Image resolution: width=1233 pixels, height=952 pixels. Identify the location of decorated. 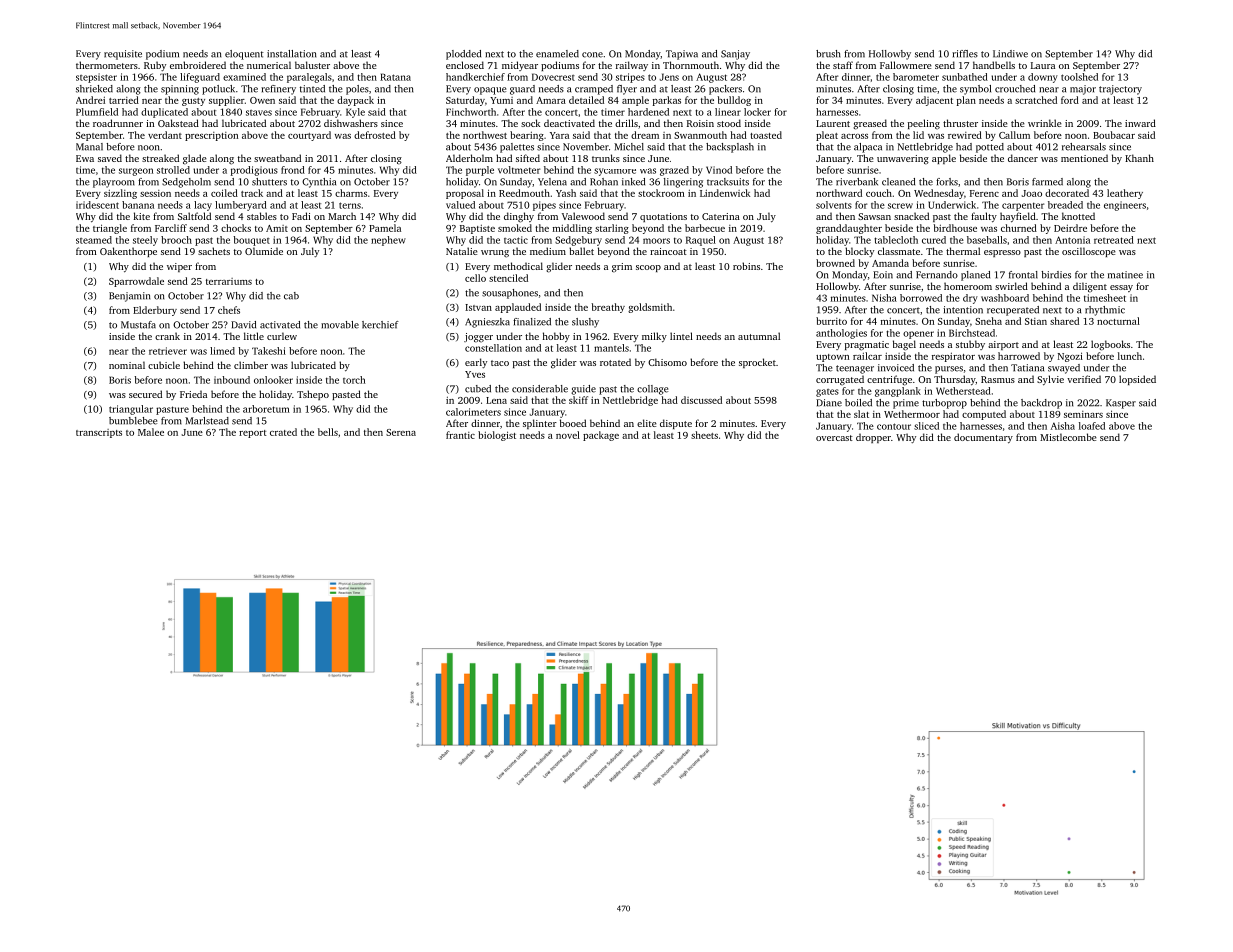
(1067, 193).
